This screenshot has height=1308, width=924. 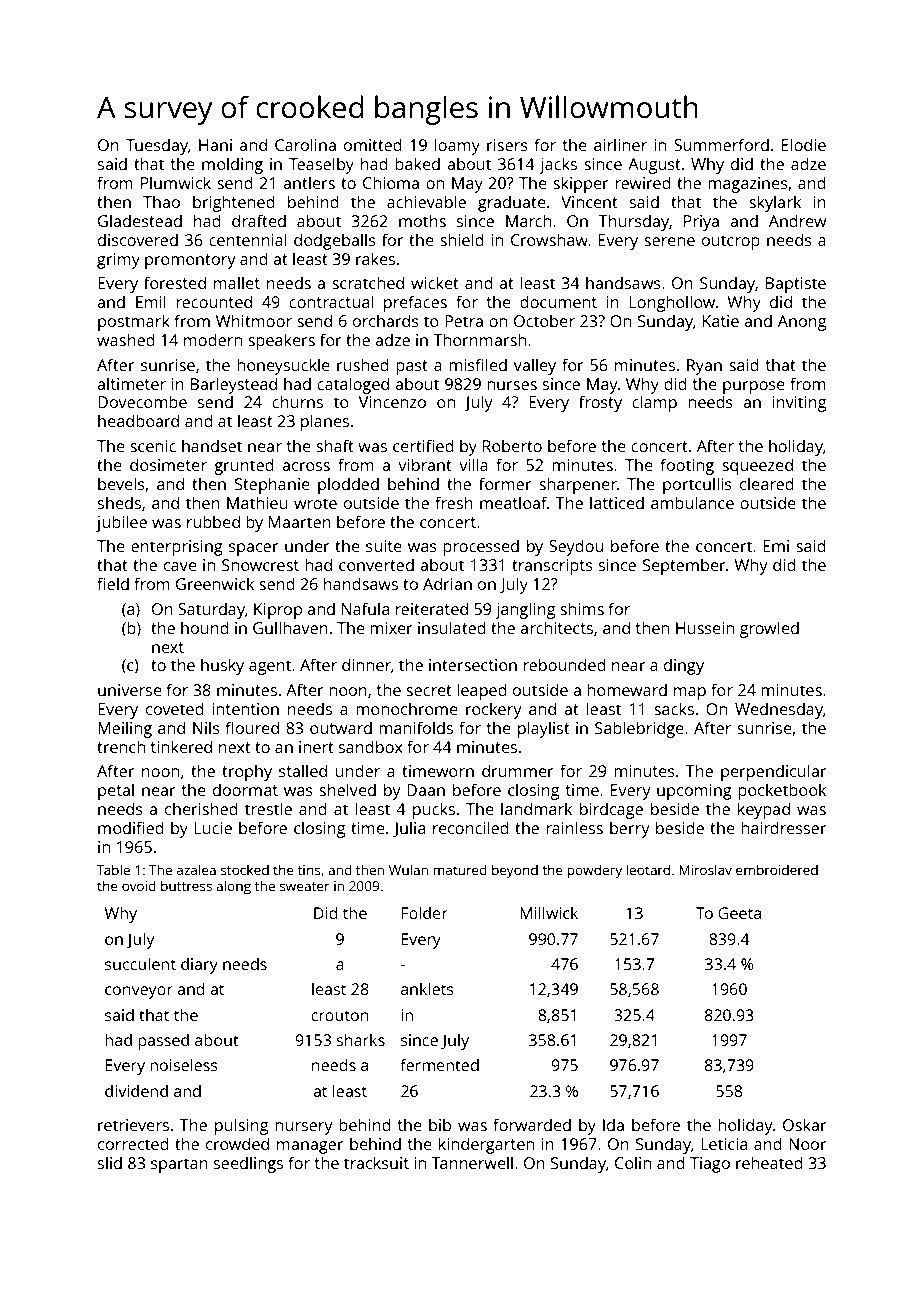 What do you see at coordinates (782, 791) in the screenshot?
I see `pocketbook` at bounding box center [782, 791].
